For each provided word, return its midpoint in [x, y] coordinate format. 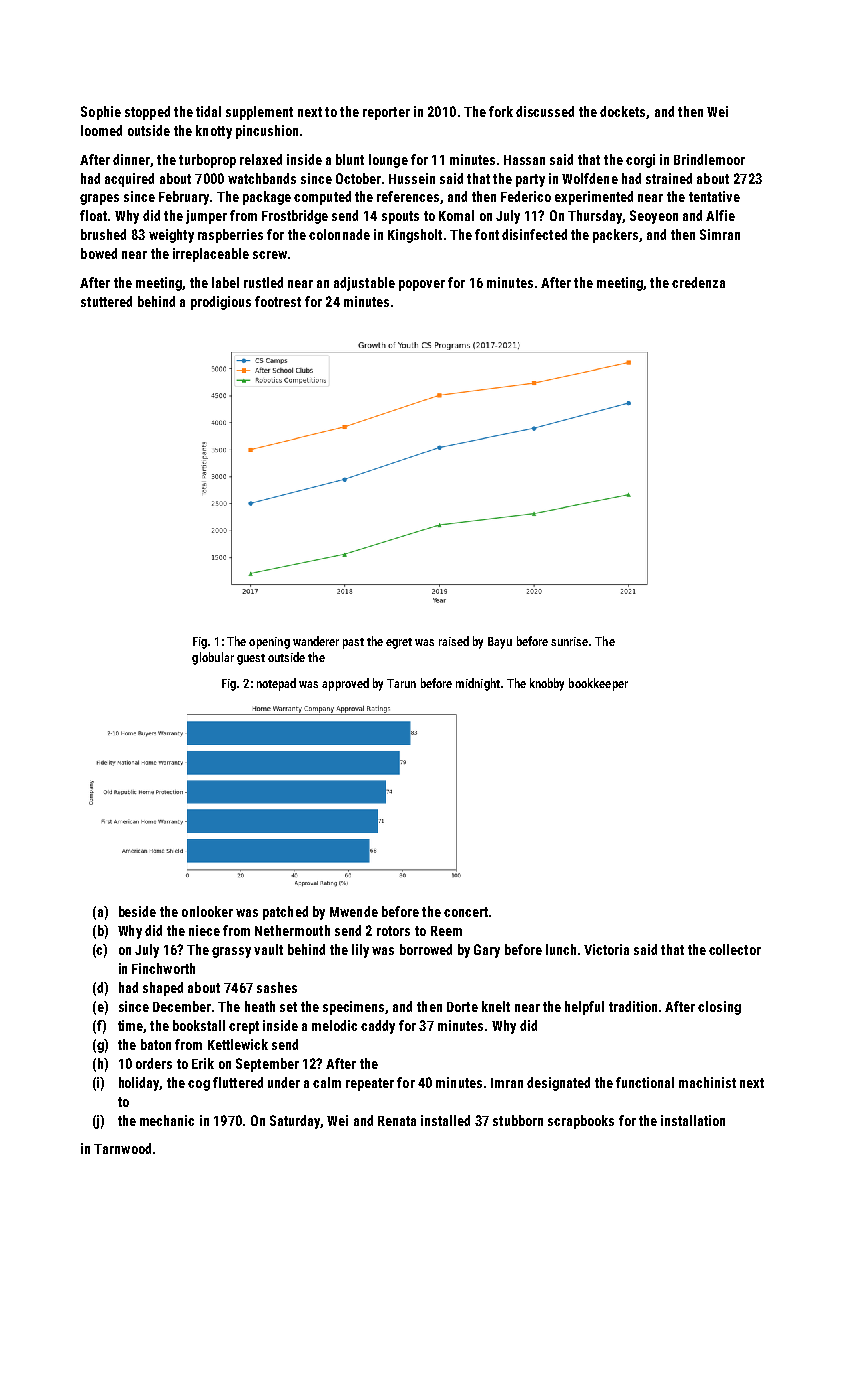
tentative [714, 196]
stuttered [106, 301]
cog [199, 1085]
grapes [99, 199]
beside [137, 911]
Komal [456, 215]
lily [360, 951]
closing [719, 1008]
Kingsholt [415, 236]
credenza [698, 282]
